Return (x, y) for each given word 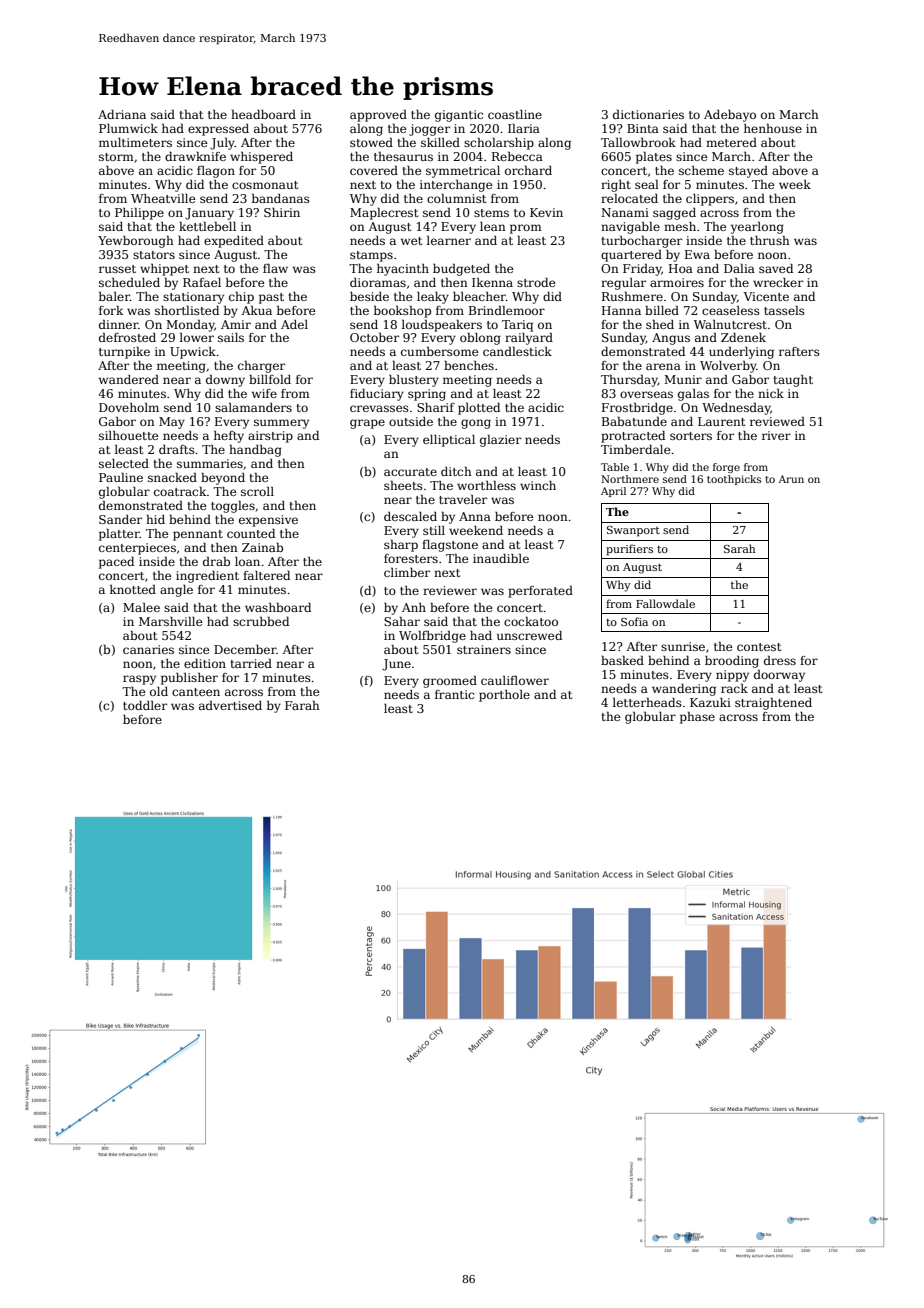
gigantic (459, 116)
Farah (302, 705)
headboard (263, 114)
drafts (177, 449)
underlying (741, 353)
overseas (646, 394)
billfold (270, 379)
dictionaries (648, 114)
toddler (145, 705)
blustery (414, 381)
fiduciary (377, 395)
